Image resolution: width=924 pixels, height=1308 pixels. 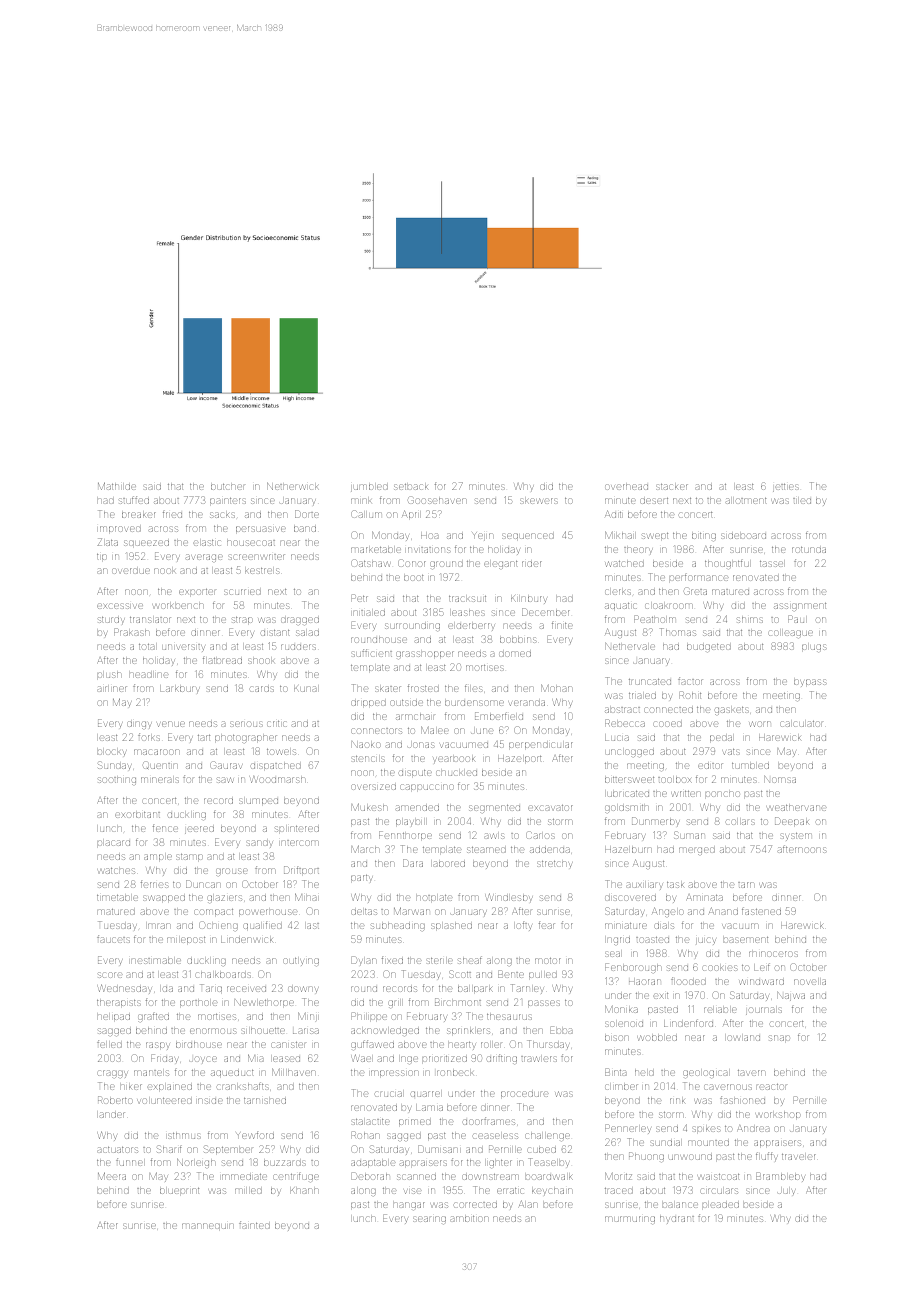 I want to click on Netherwick, so click(x=293, y=486).
